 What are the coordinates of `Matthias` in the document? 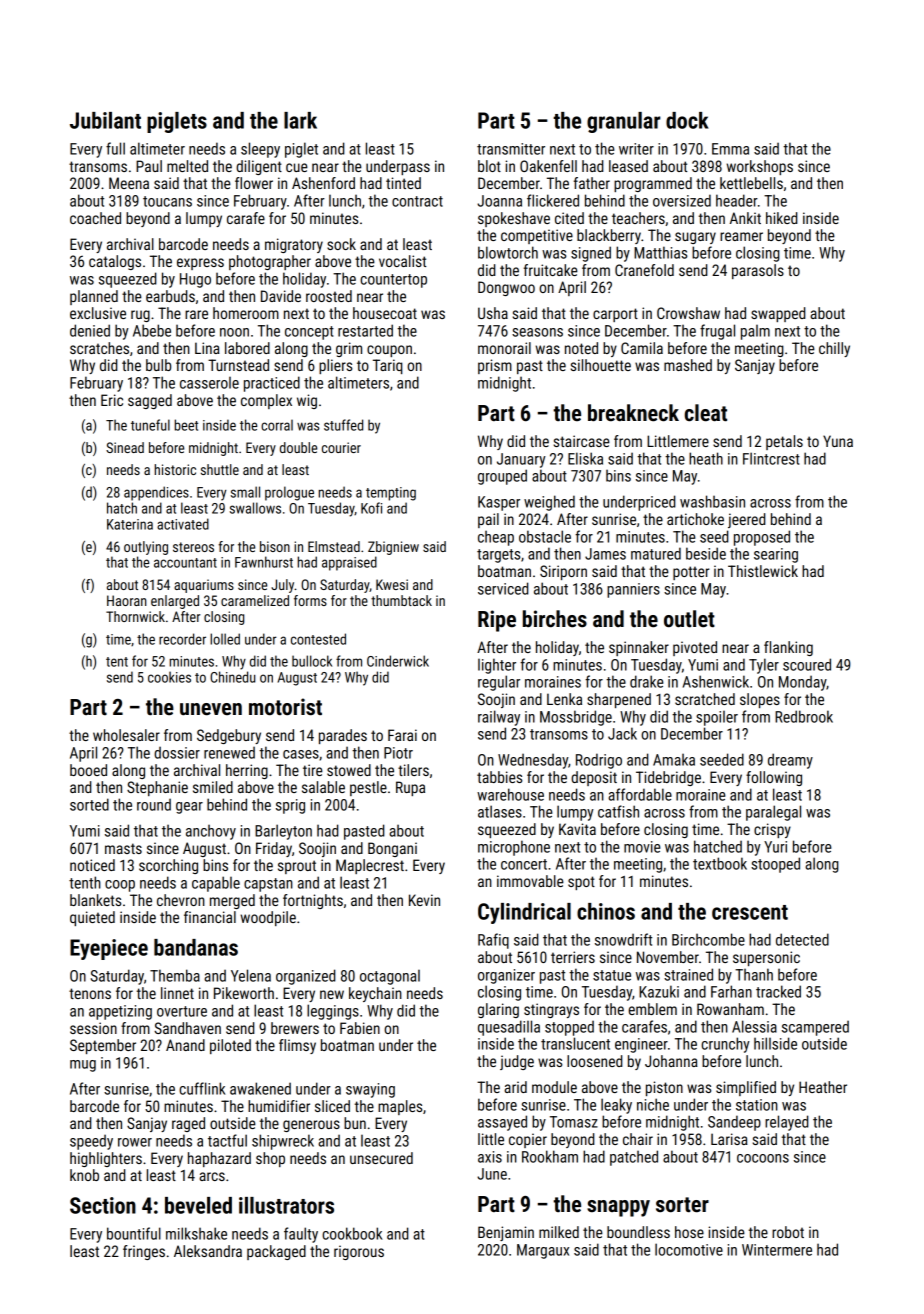 It's located at (660, 252).
